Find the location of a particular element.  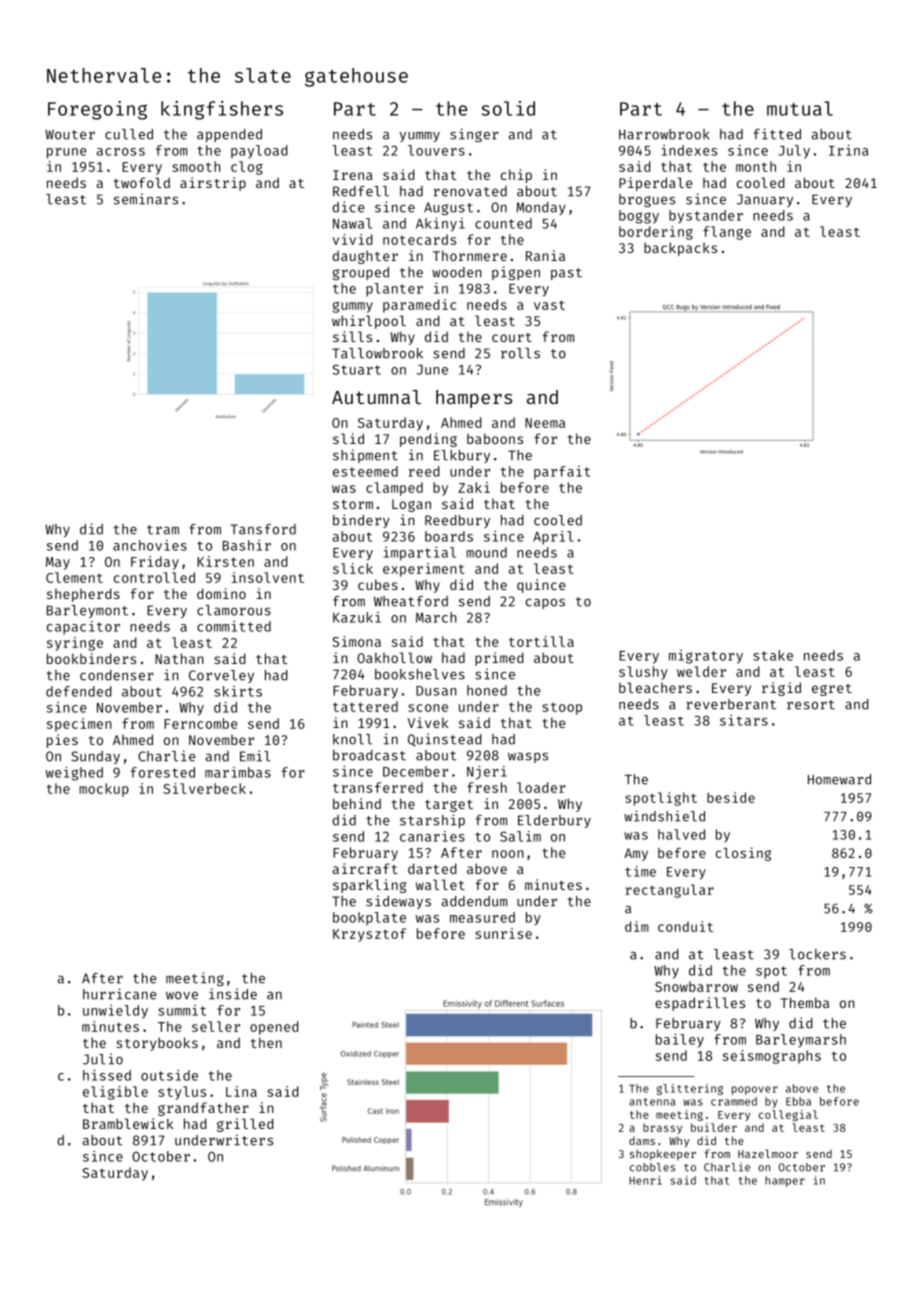

grandfather is located at coordinates (203, 1109).
